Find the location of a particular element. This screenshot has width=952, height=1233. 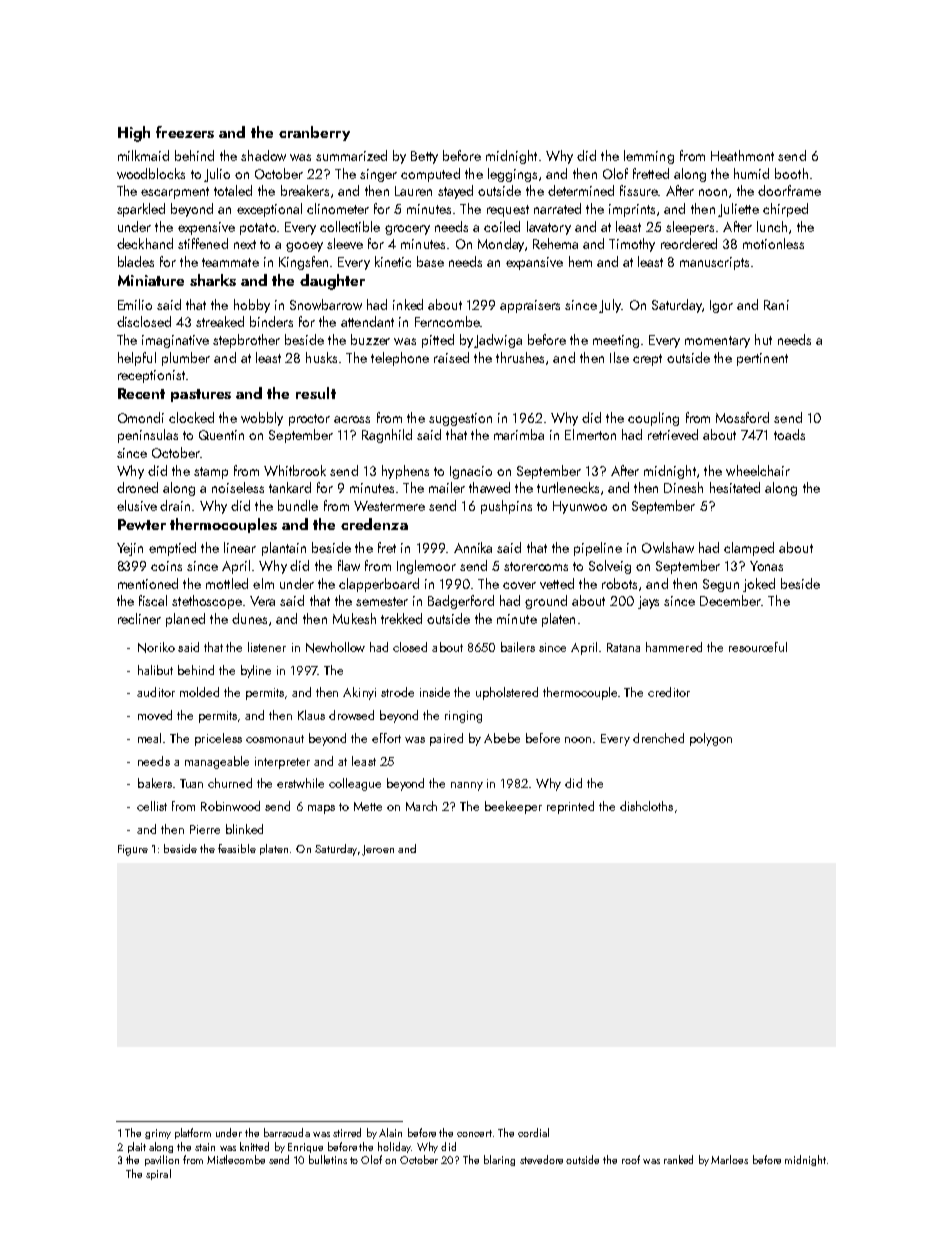

plantain is located at coordinates (284, 549).
